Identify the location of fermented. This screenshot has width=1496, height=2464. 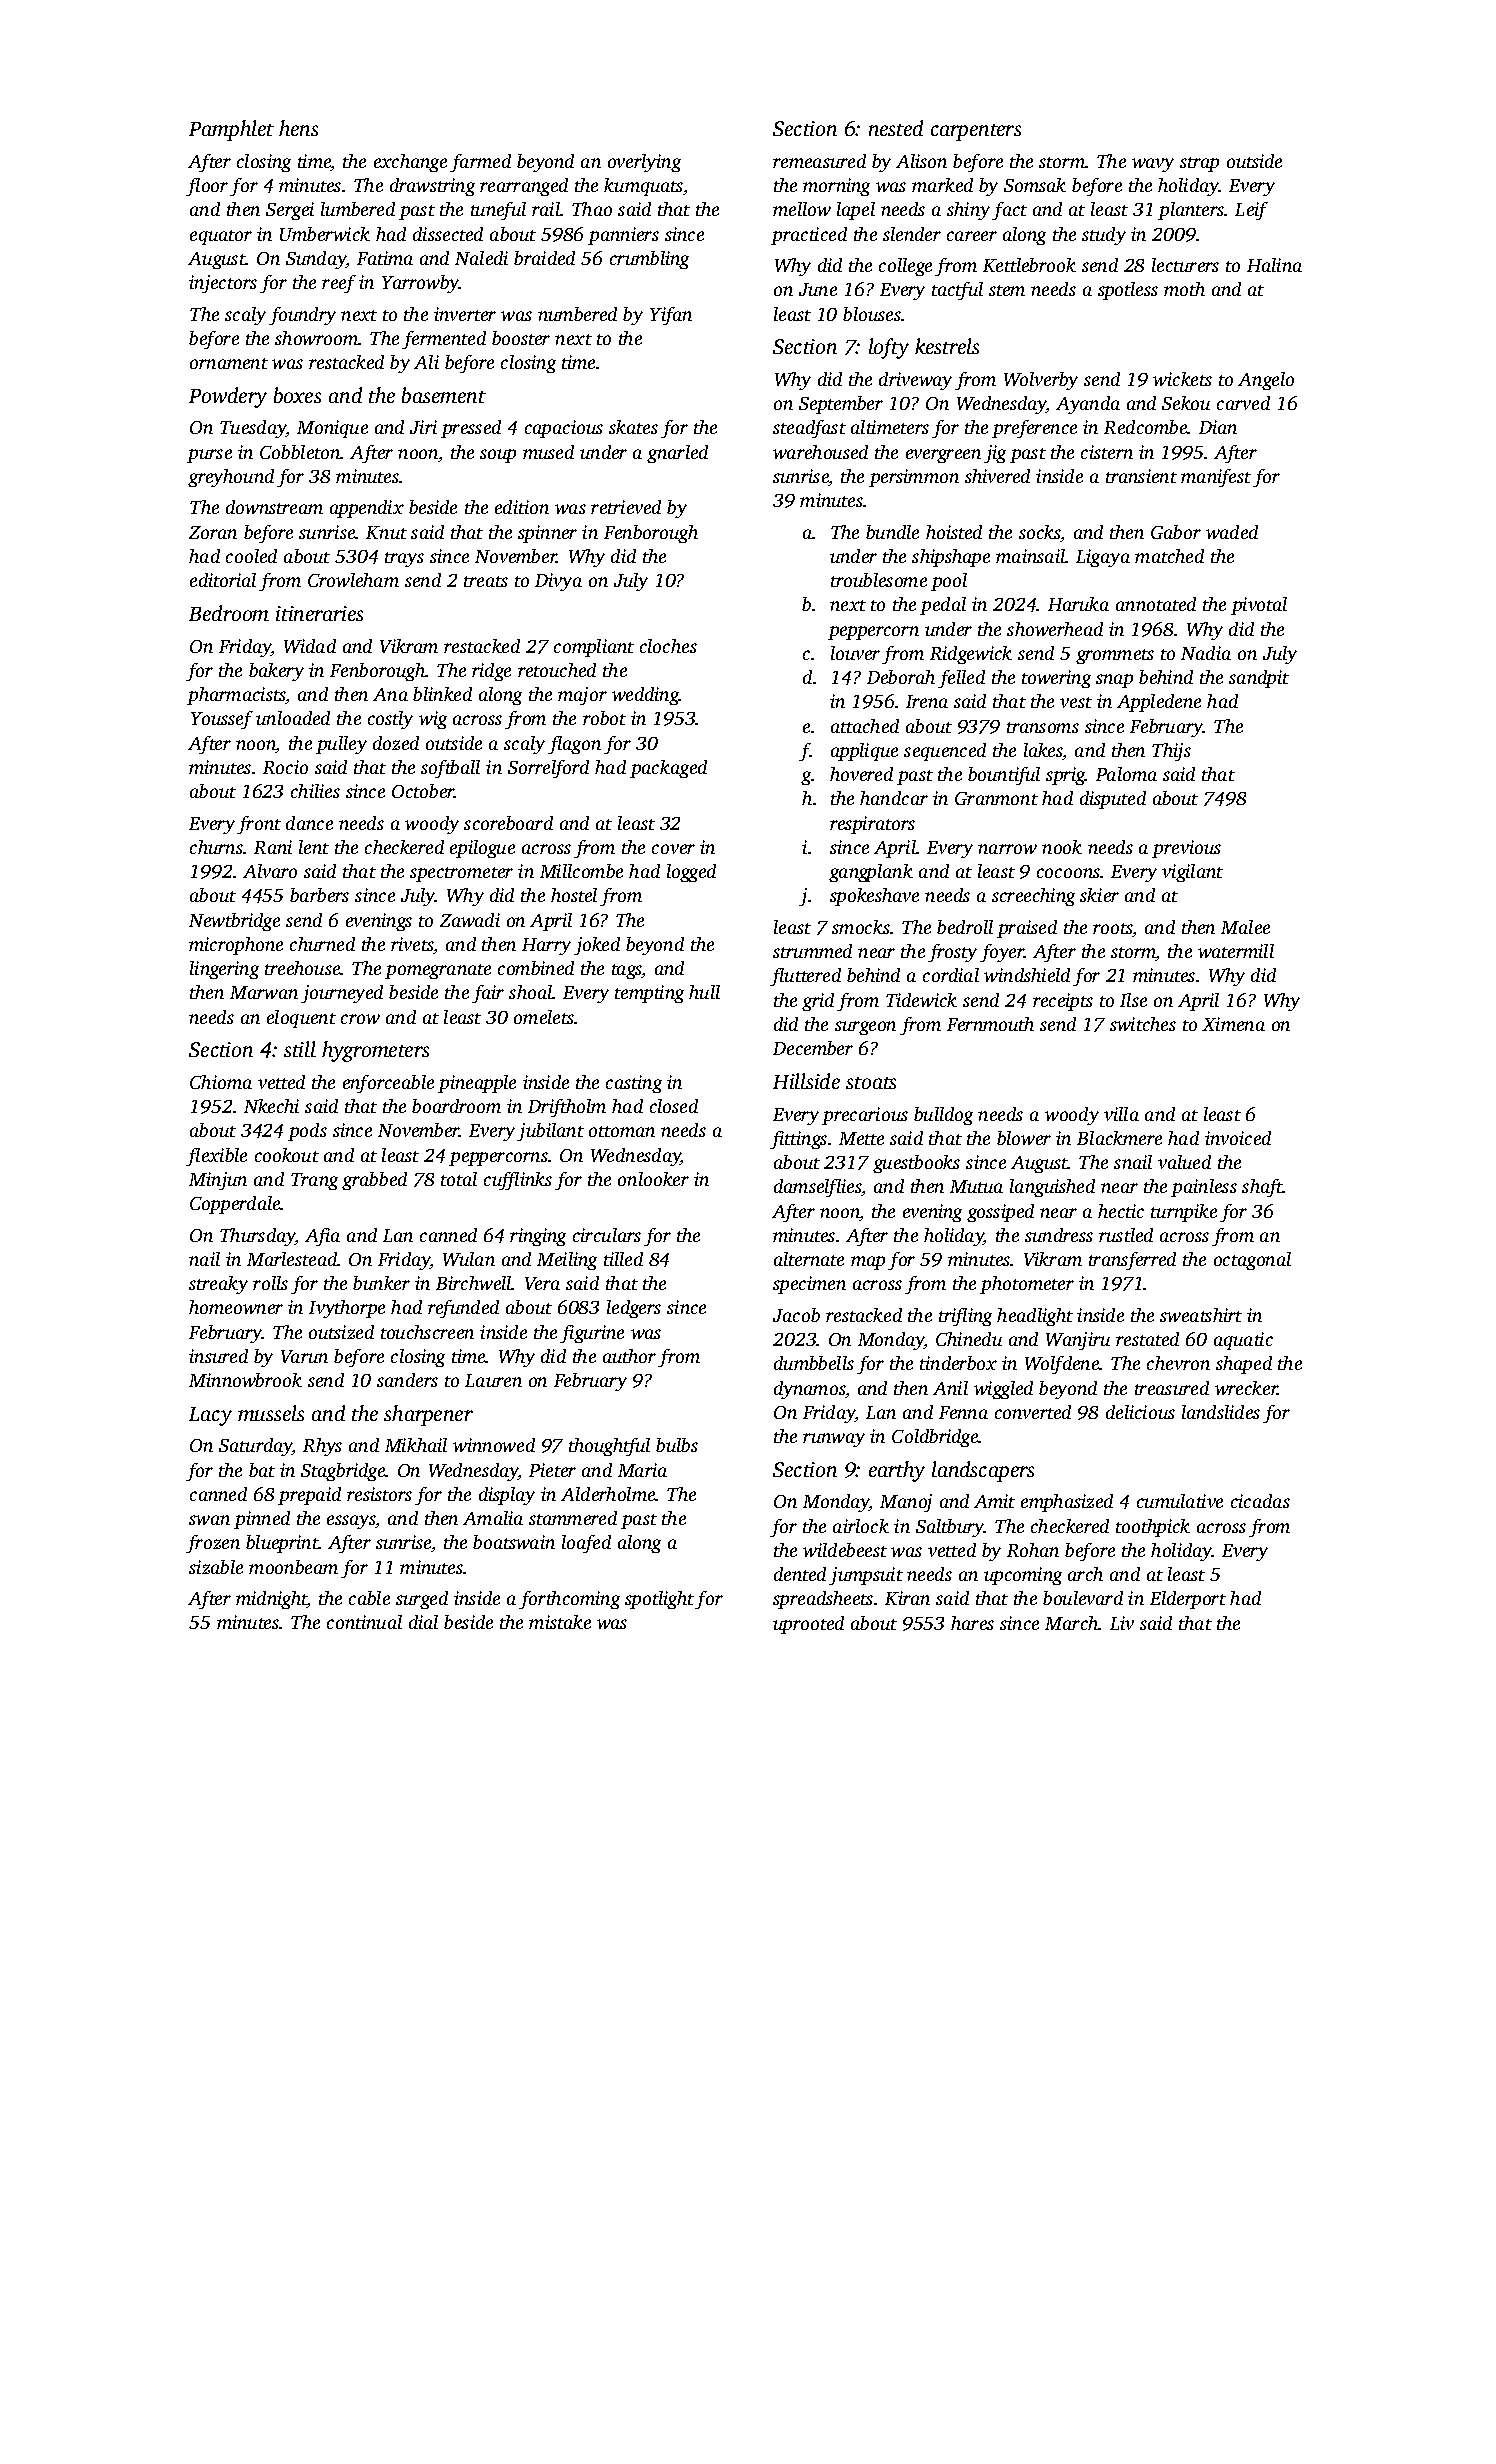
(444, 340).
